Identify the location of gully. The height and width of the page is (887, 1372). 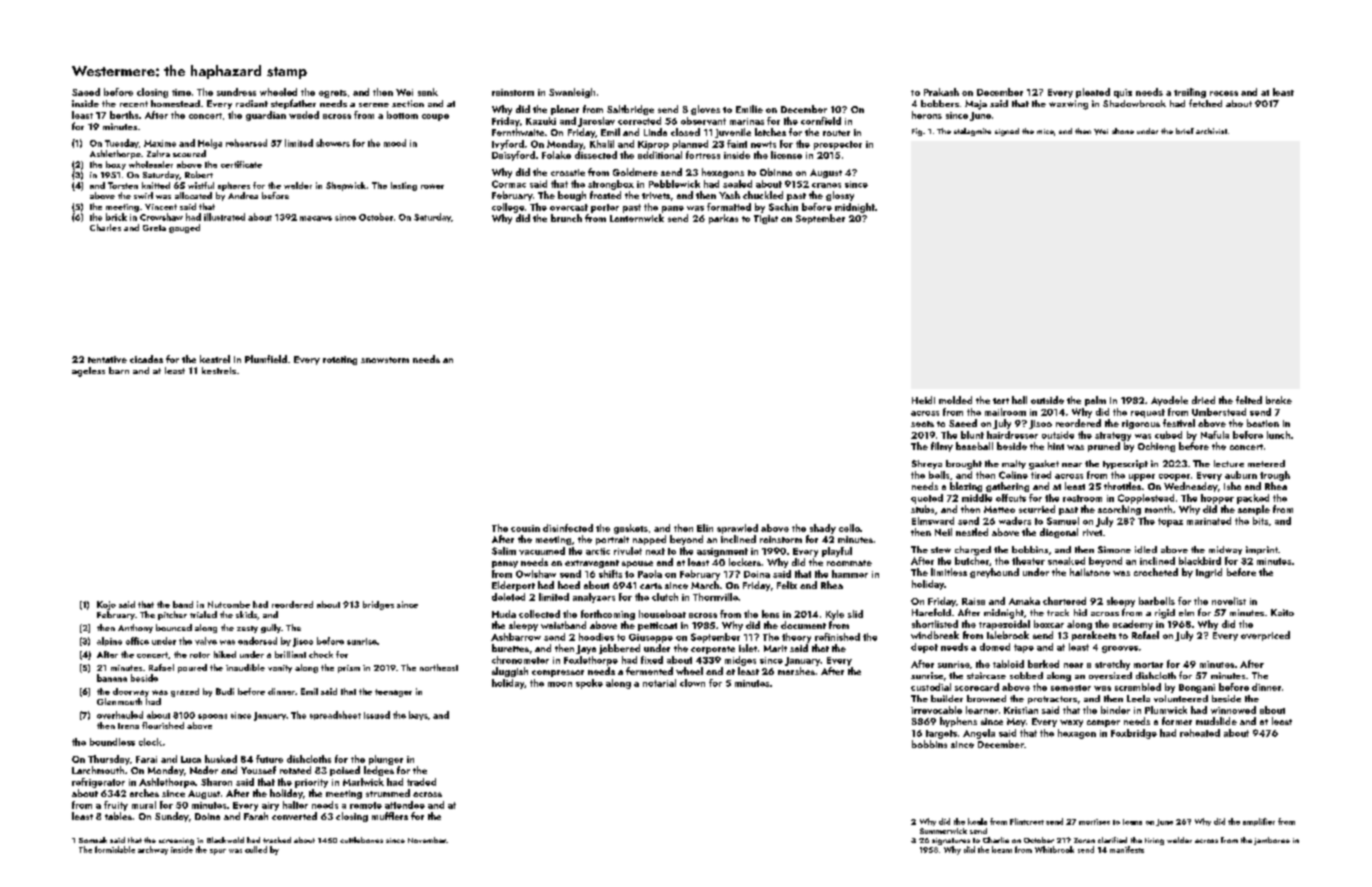
(271, 628).
